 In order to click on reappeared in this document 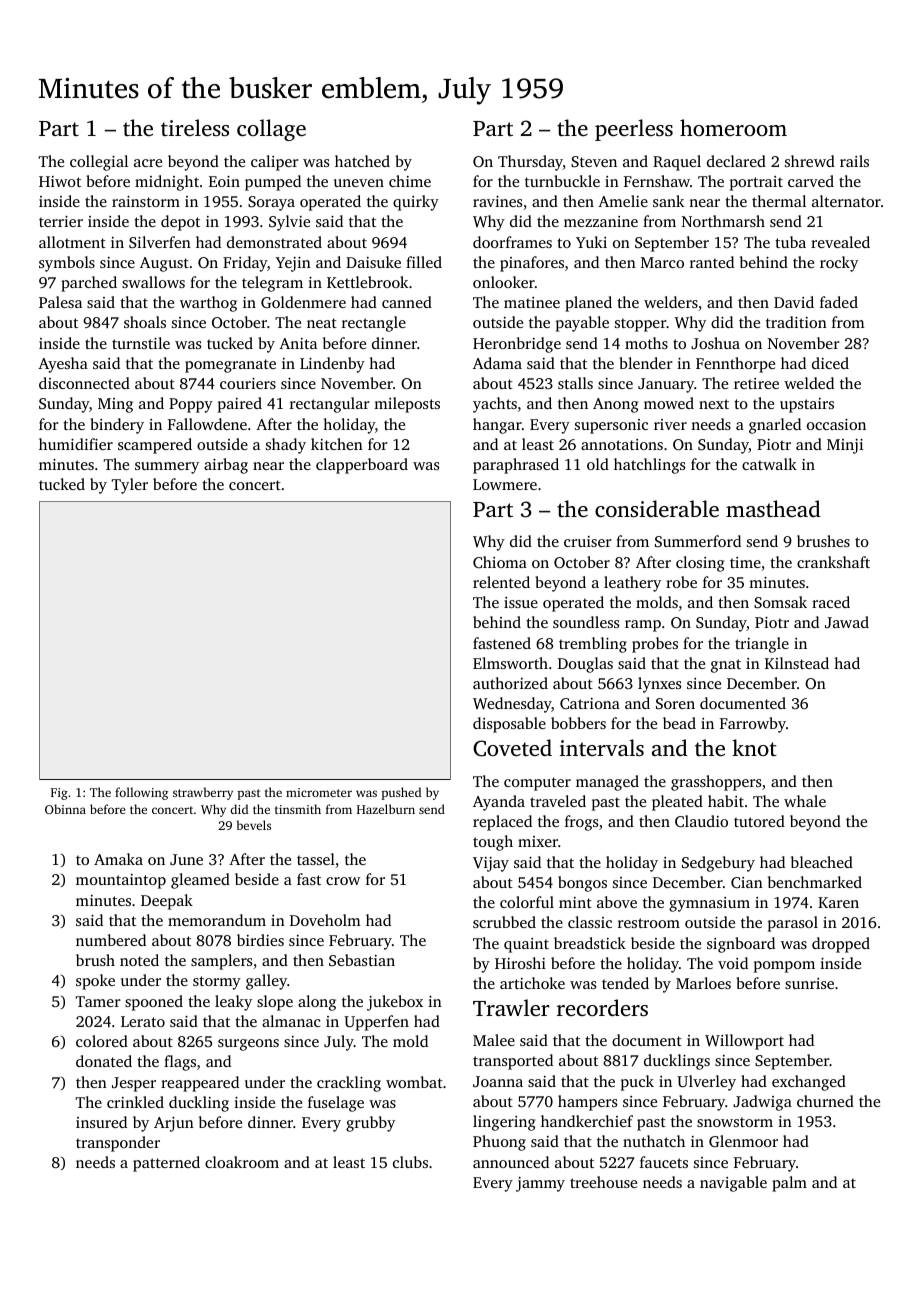, I will do `click(200, 1084)`.
